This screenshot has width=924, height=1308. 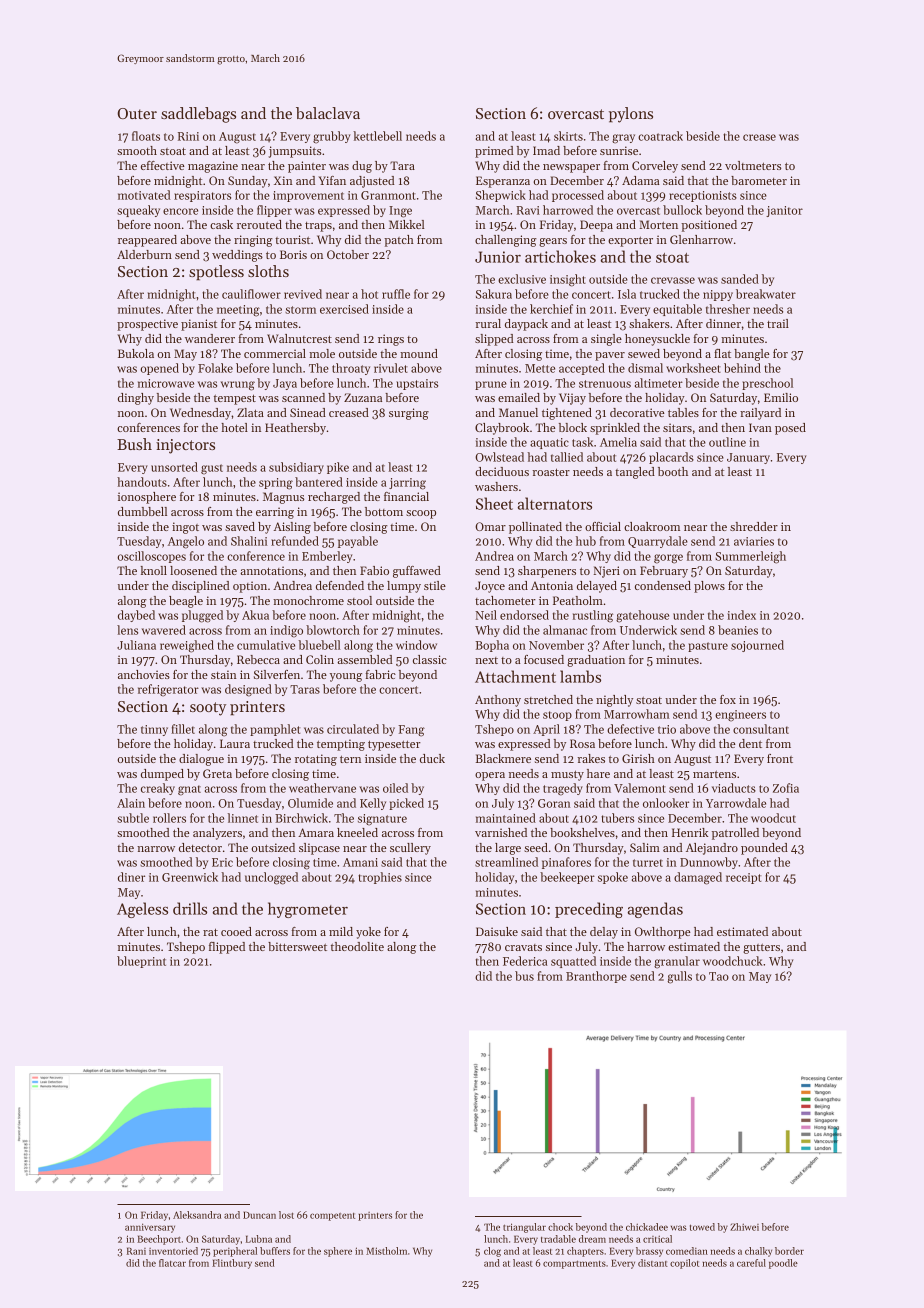 I want to click on Alain, so click(x=131, y=803).
